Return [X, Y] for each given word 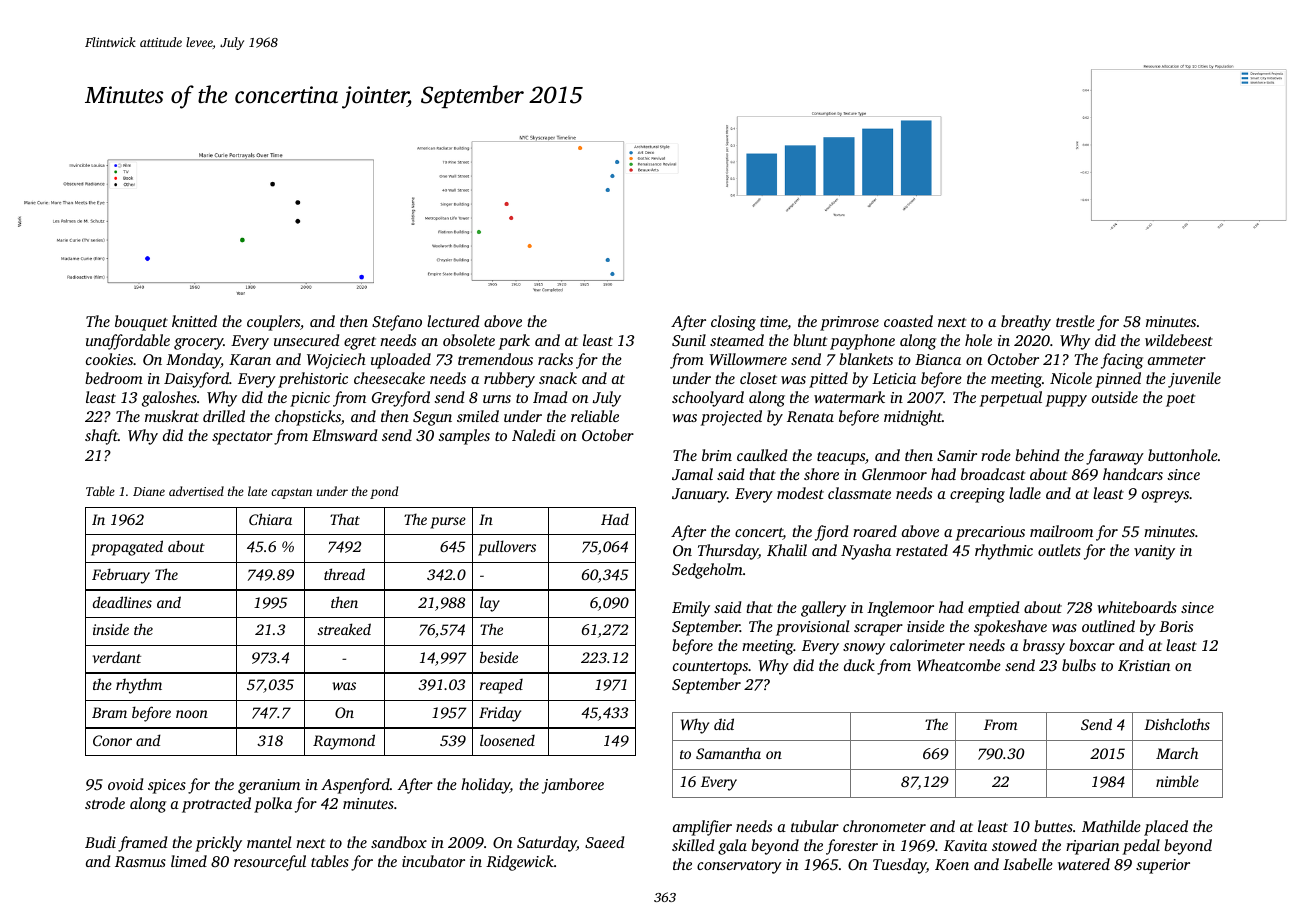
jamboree [573, 786]
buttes [1053, 826]
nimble [1177, 781]
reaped [501, 686]
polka [273, 805]
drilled [224, 416]
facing [1122, 361]
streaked [344, 629]
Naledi [534, 435]
